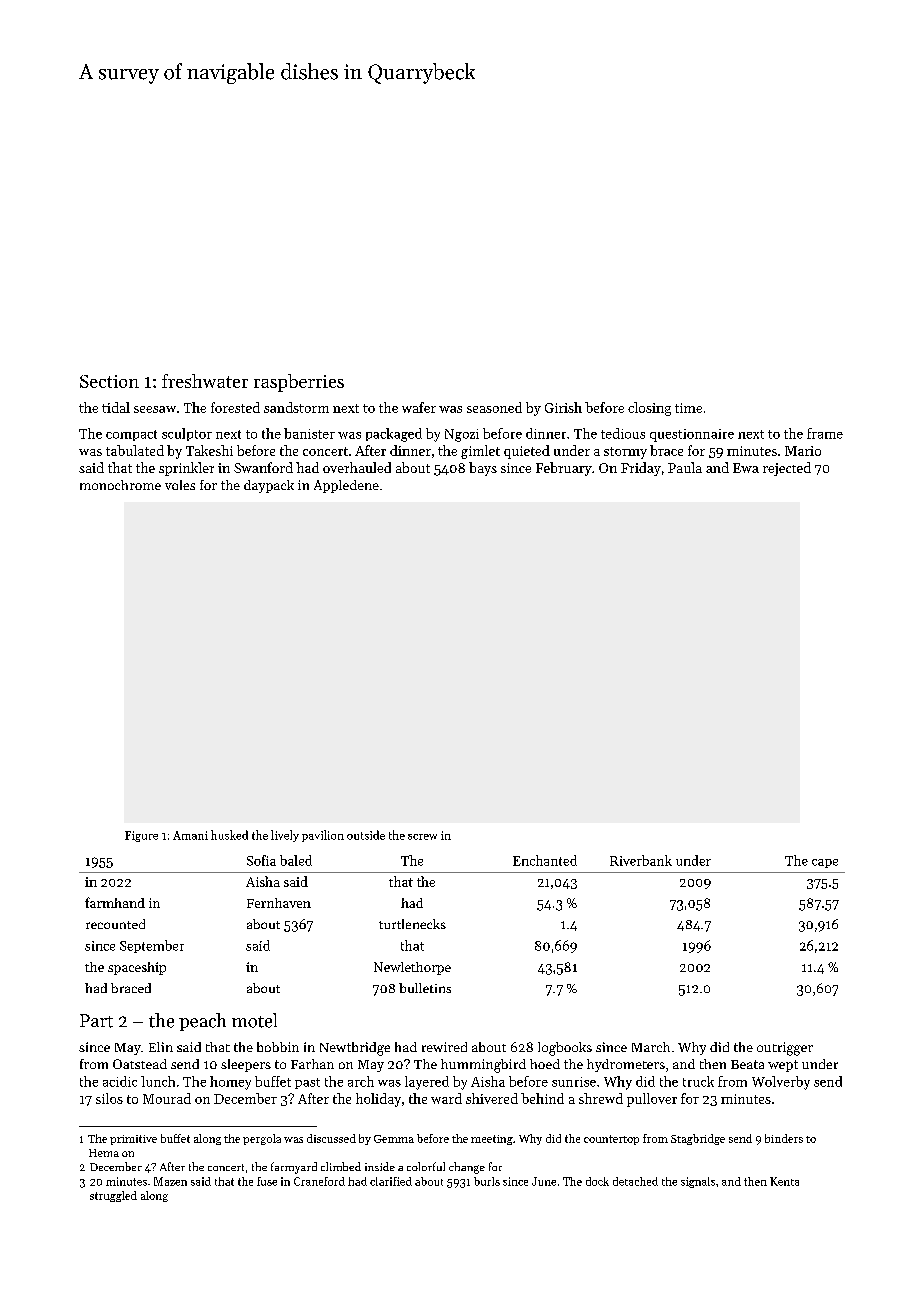  Describe the element at coordinates (120, 485) in the screenshot. I see `monochrome` at that location.
